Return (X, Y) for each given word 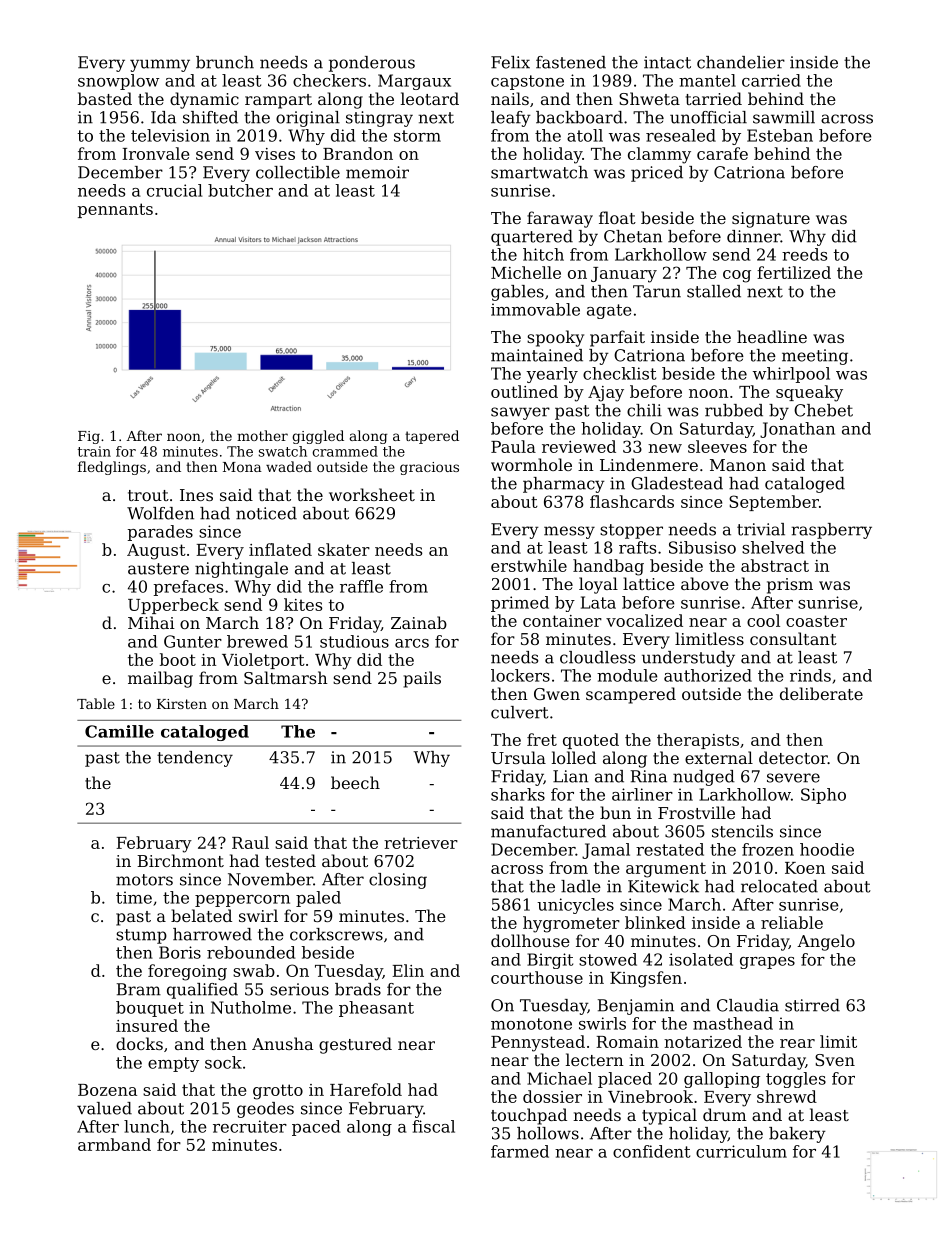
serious (299, 989)
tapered (432, 437)
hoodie (827, 849)
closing (398, 881)
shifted (210, 117)
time (134, 897)
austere (158, 569)
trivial (761, 529)
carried (771, 80)
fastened (571, 62)
